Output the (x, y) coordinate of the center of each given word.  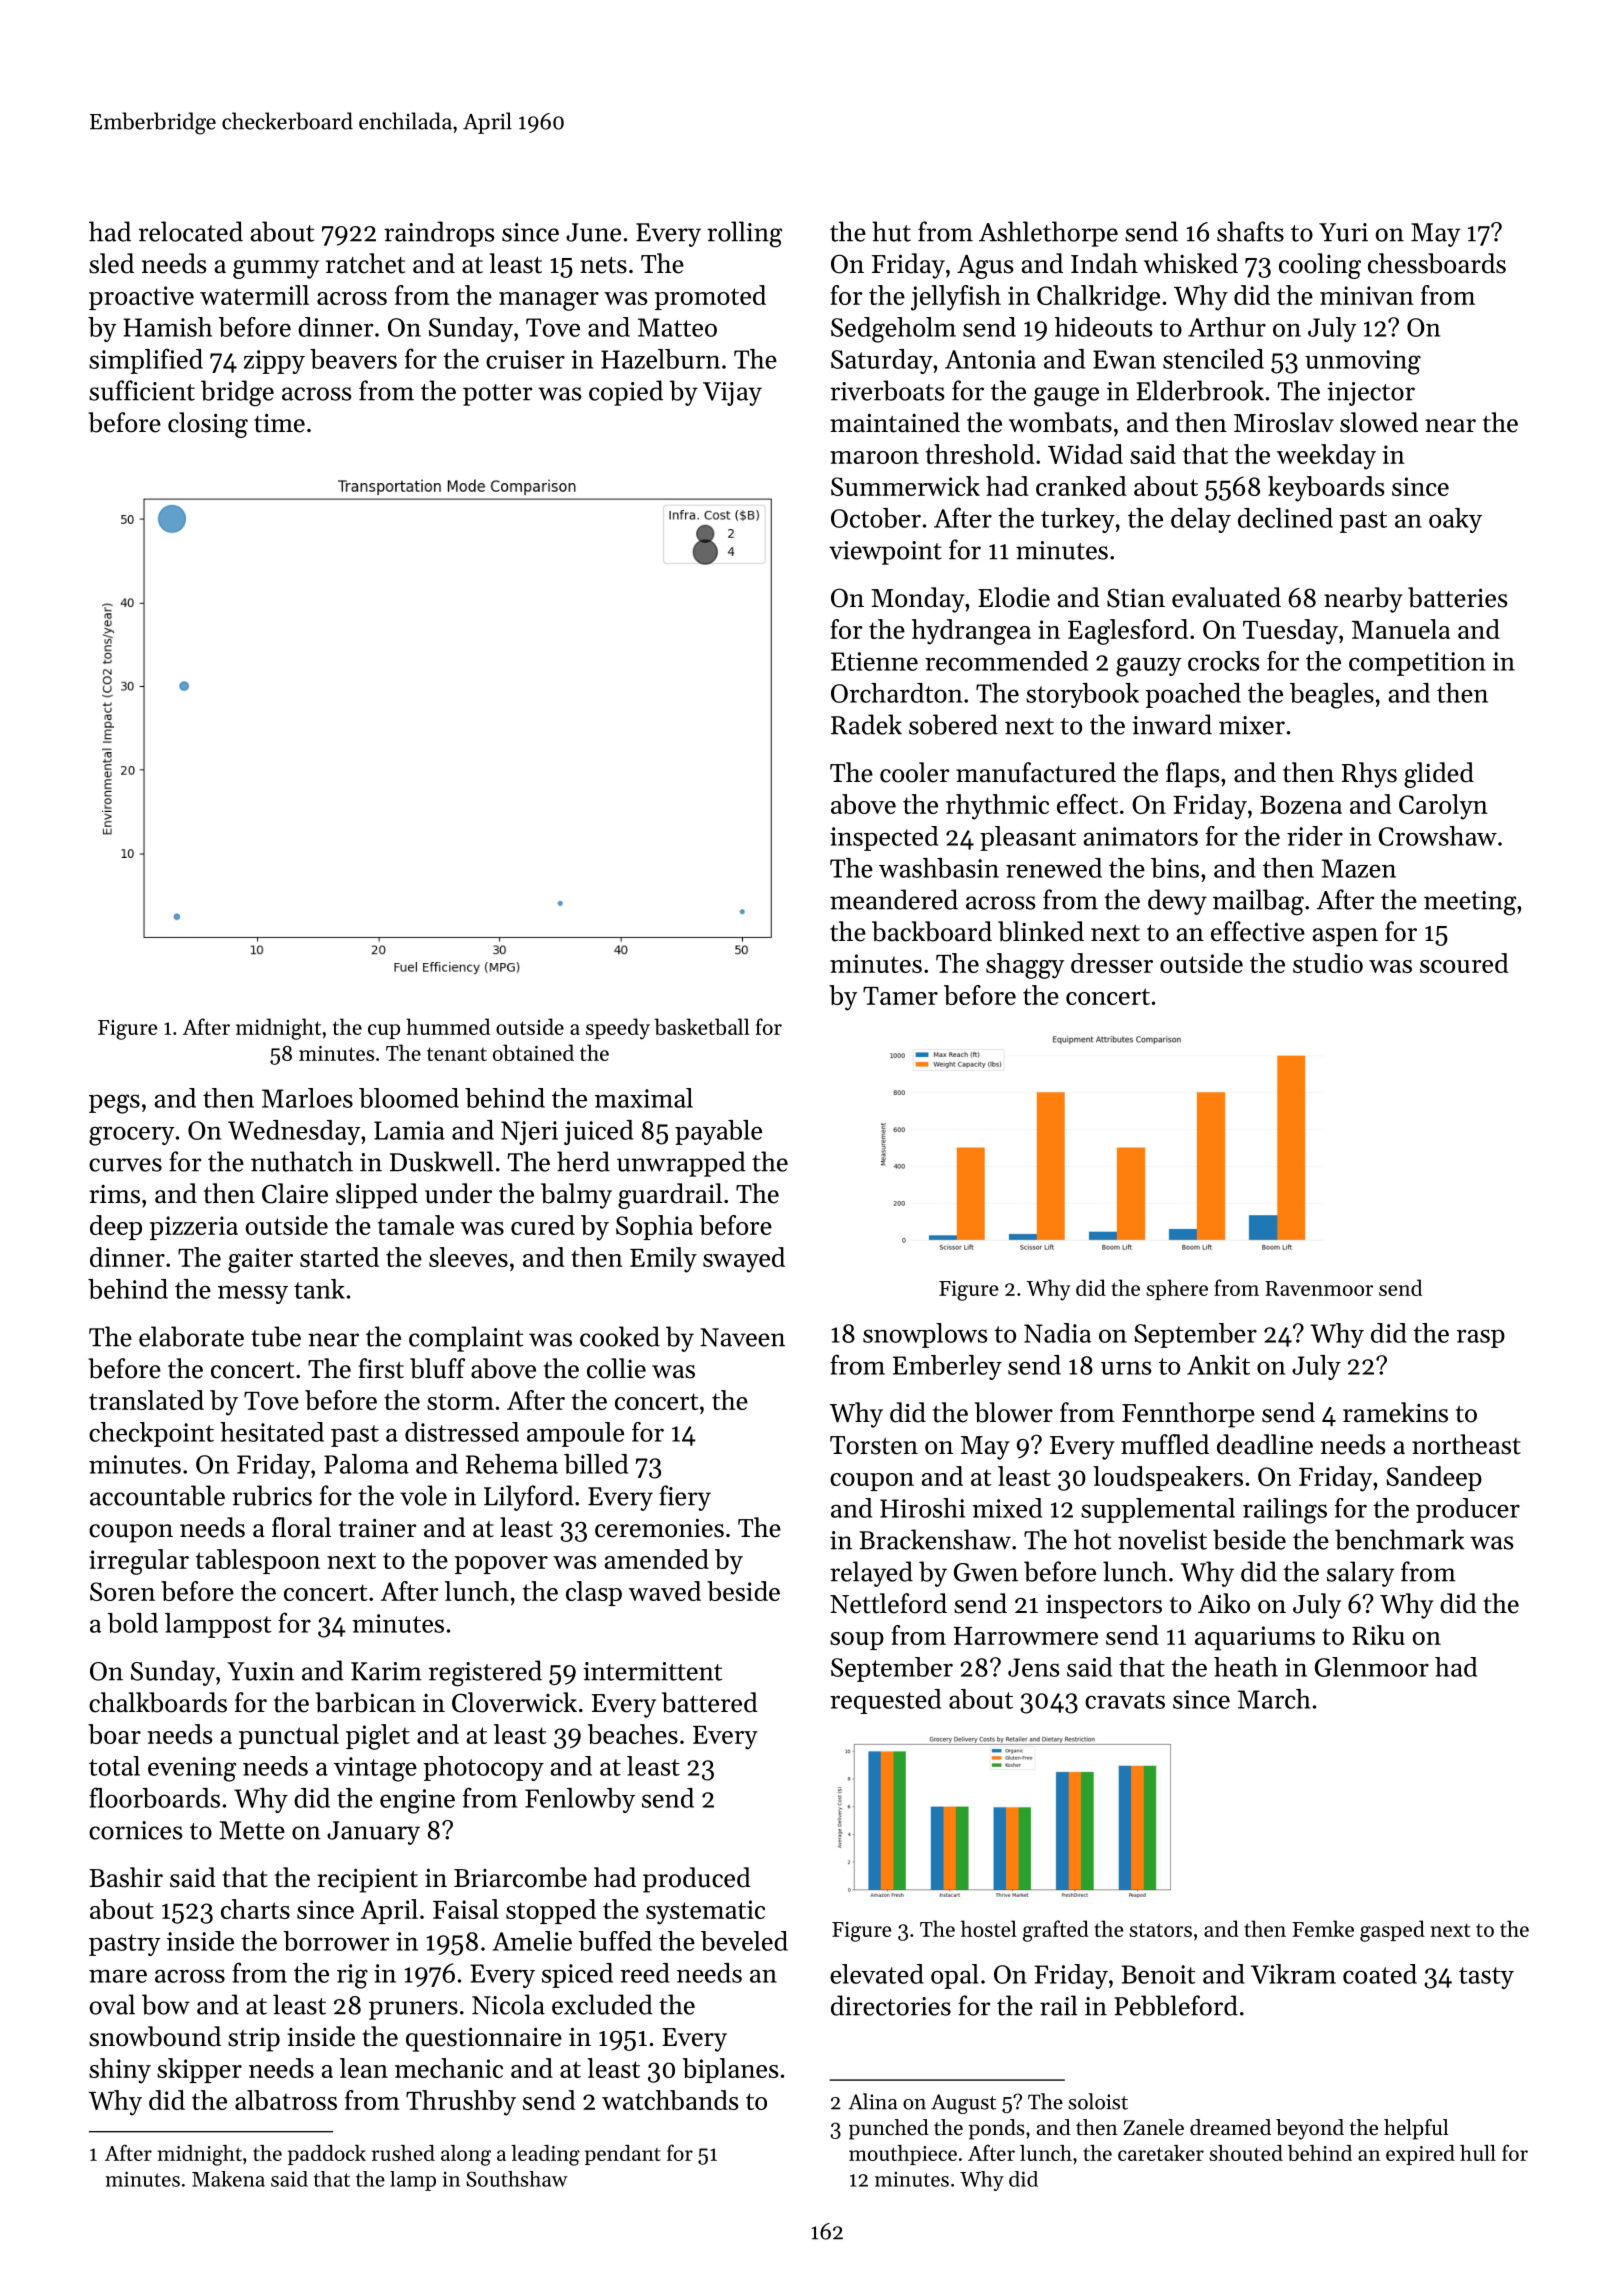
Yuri (1343, 232)
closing (208, 425)
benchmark (1400, 1539)
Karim (386, 1671)
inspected (884, 838)
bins (1175, 868)
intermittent (652, 1671)
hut (891, 231)
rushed (403, 2153)
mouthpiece (903, 2155)
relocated (191, 231)
